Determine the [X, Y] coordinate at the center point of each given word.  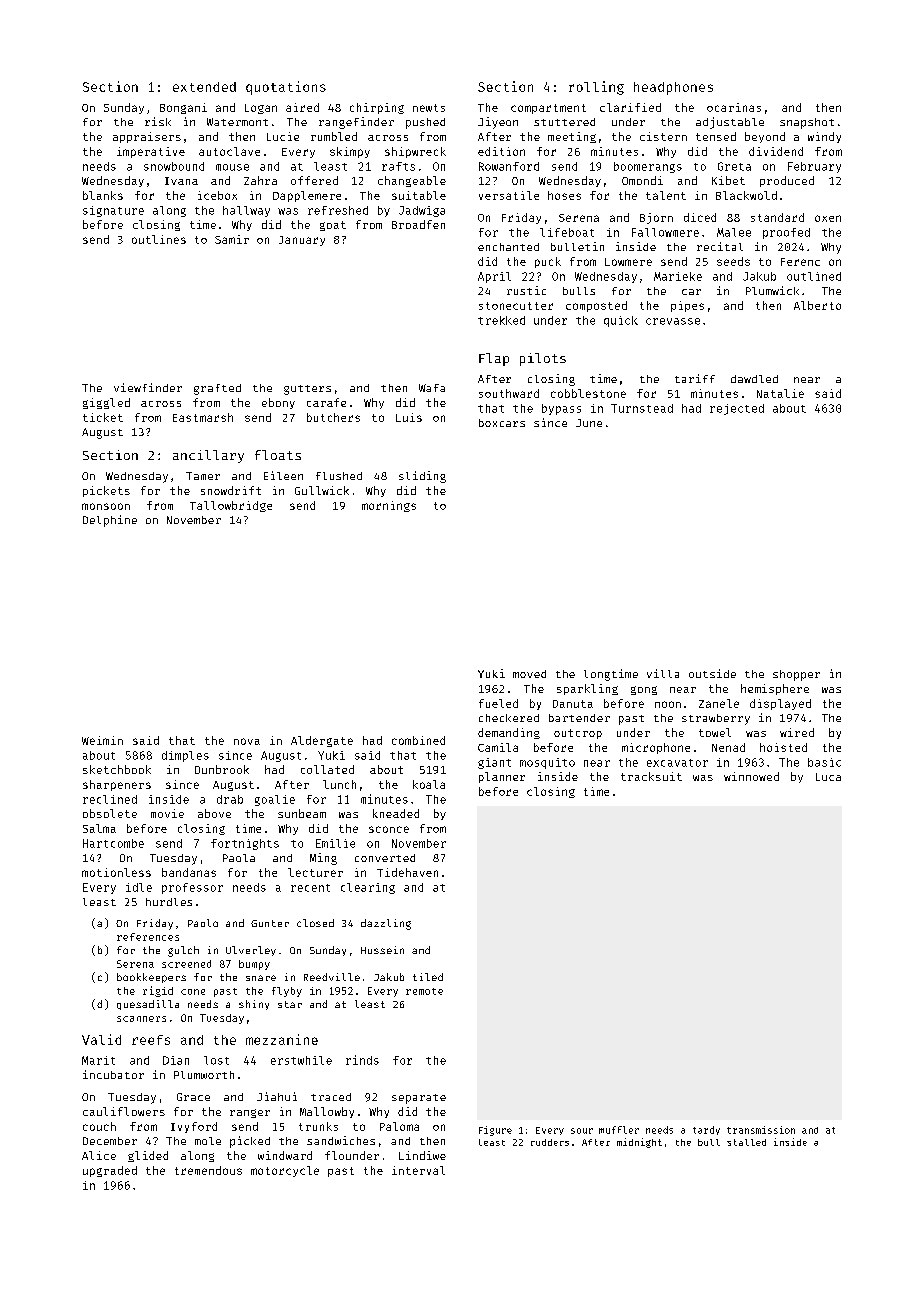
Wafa [432, 388]
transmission [761, 1130]
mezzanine [282, 1039]
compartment [548, 109]
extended [204, 87]
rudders [550, 1142]
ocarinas [734, 107]
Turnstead [642, 408]
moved [529, 674]
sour [582, 1131]
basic [824, 762]
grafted [217, 389]
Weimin [102, 740]
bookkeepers [151, 978]
